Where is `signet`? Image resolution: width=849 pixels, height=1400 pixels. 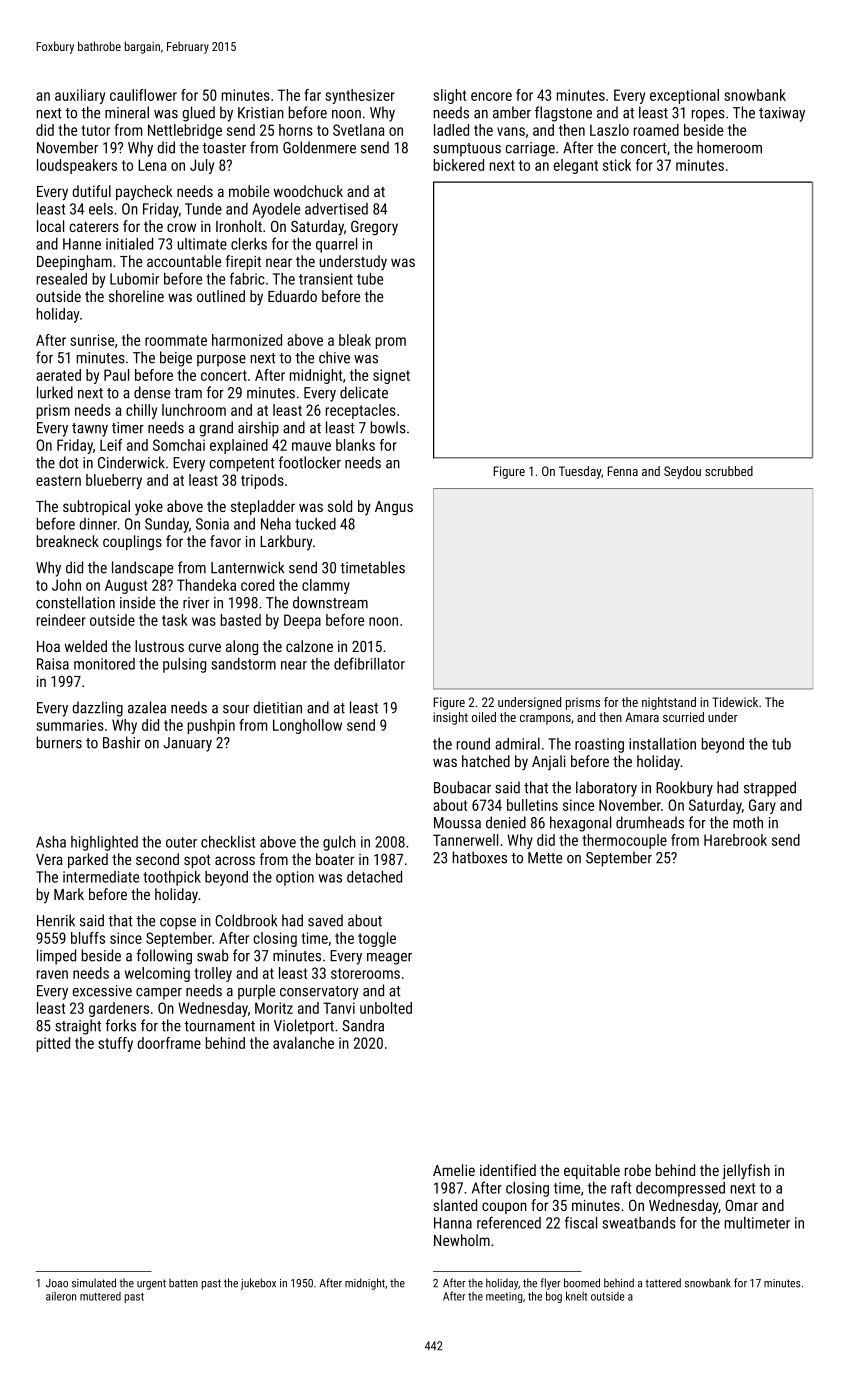
signet is located at coordinates (391, 376).
